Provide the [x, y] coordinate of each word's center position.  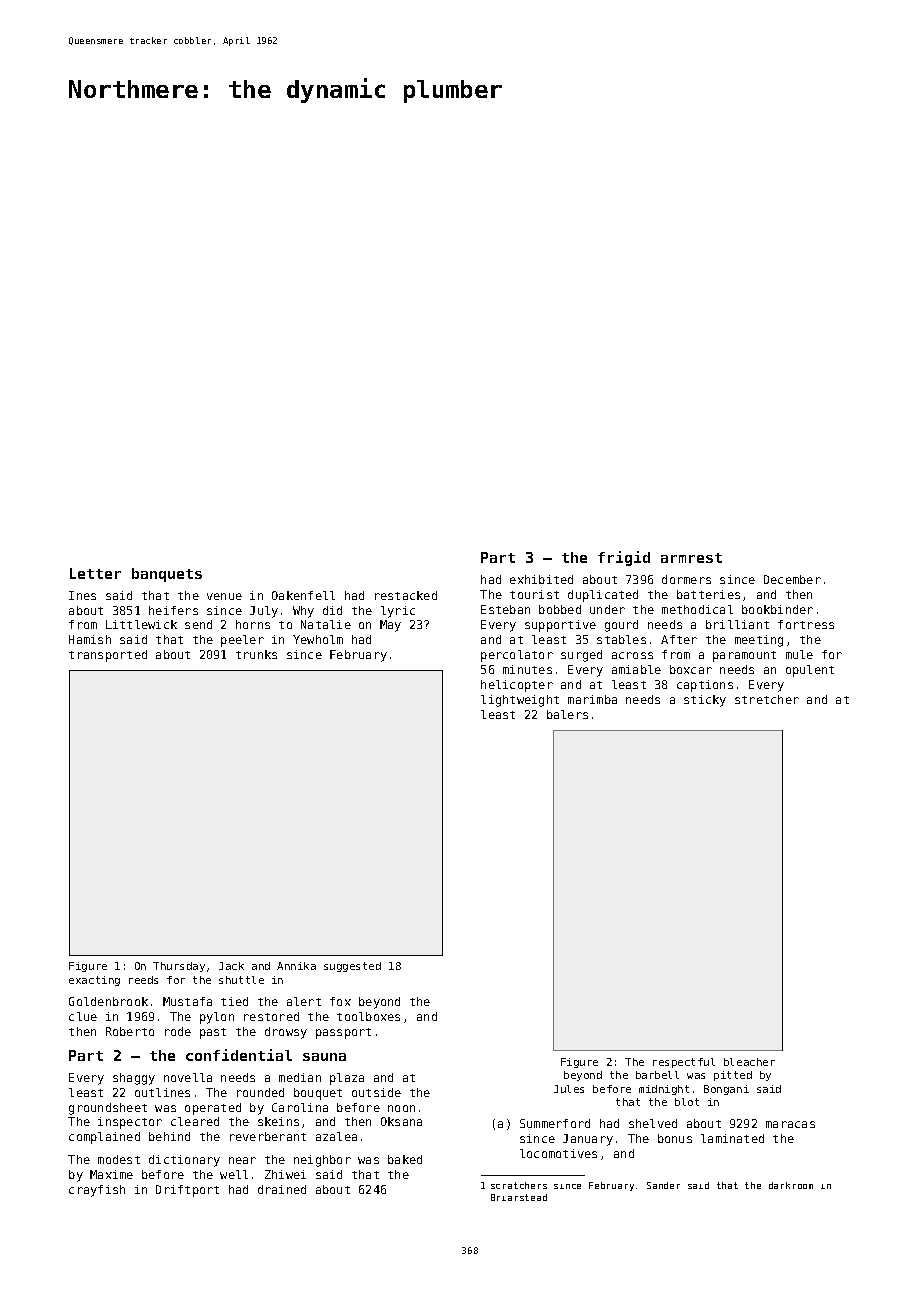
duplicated [603, 596]
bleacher [749, 1062]
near [242, 1160]
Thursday [179, 967]
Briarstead [519, 1197]
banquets [167, 575]
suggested [352, 967]
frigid [624, 558]
